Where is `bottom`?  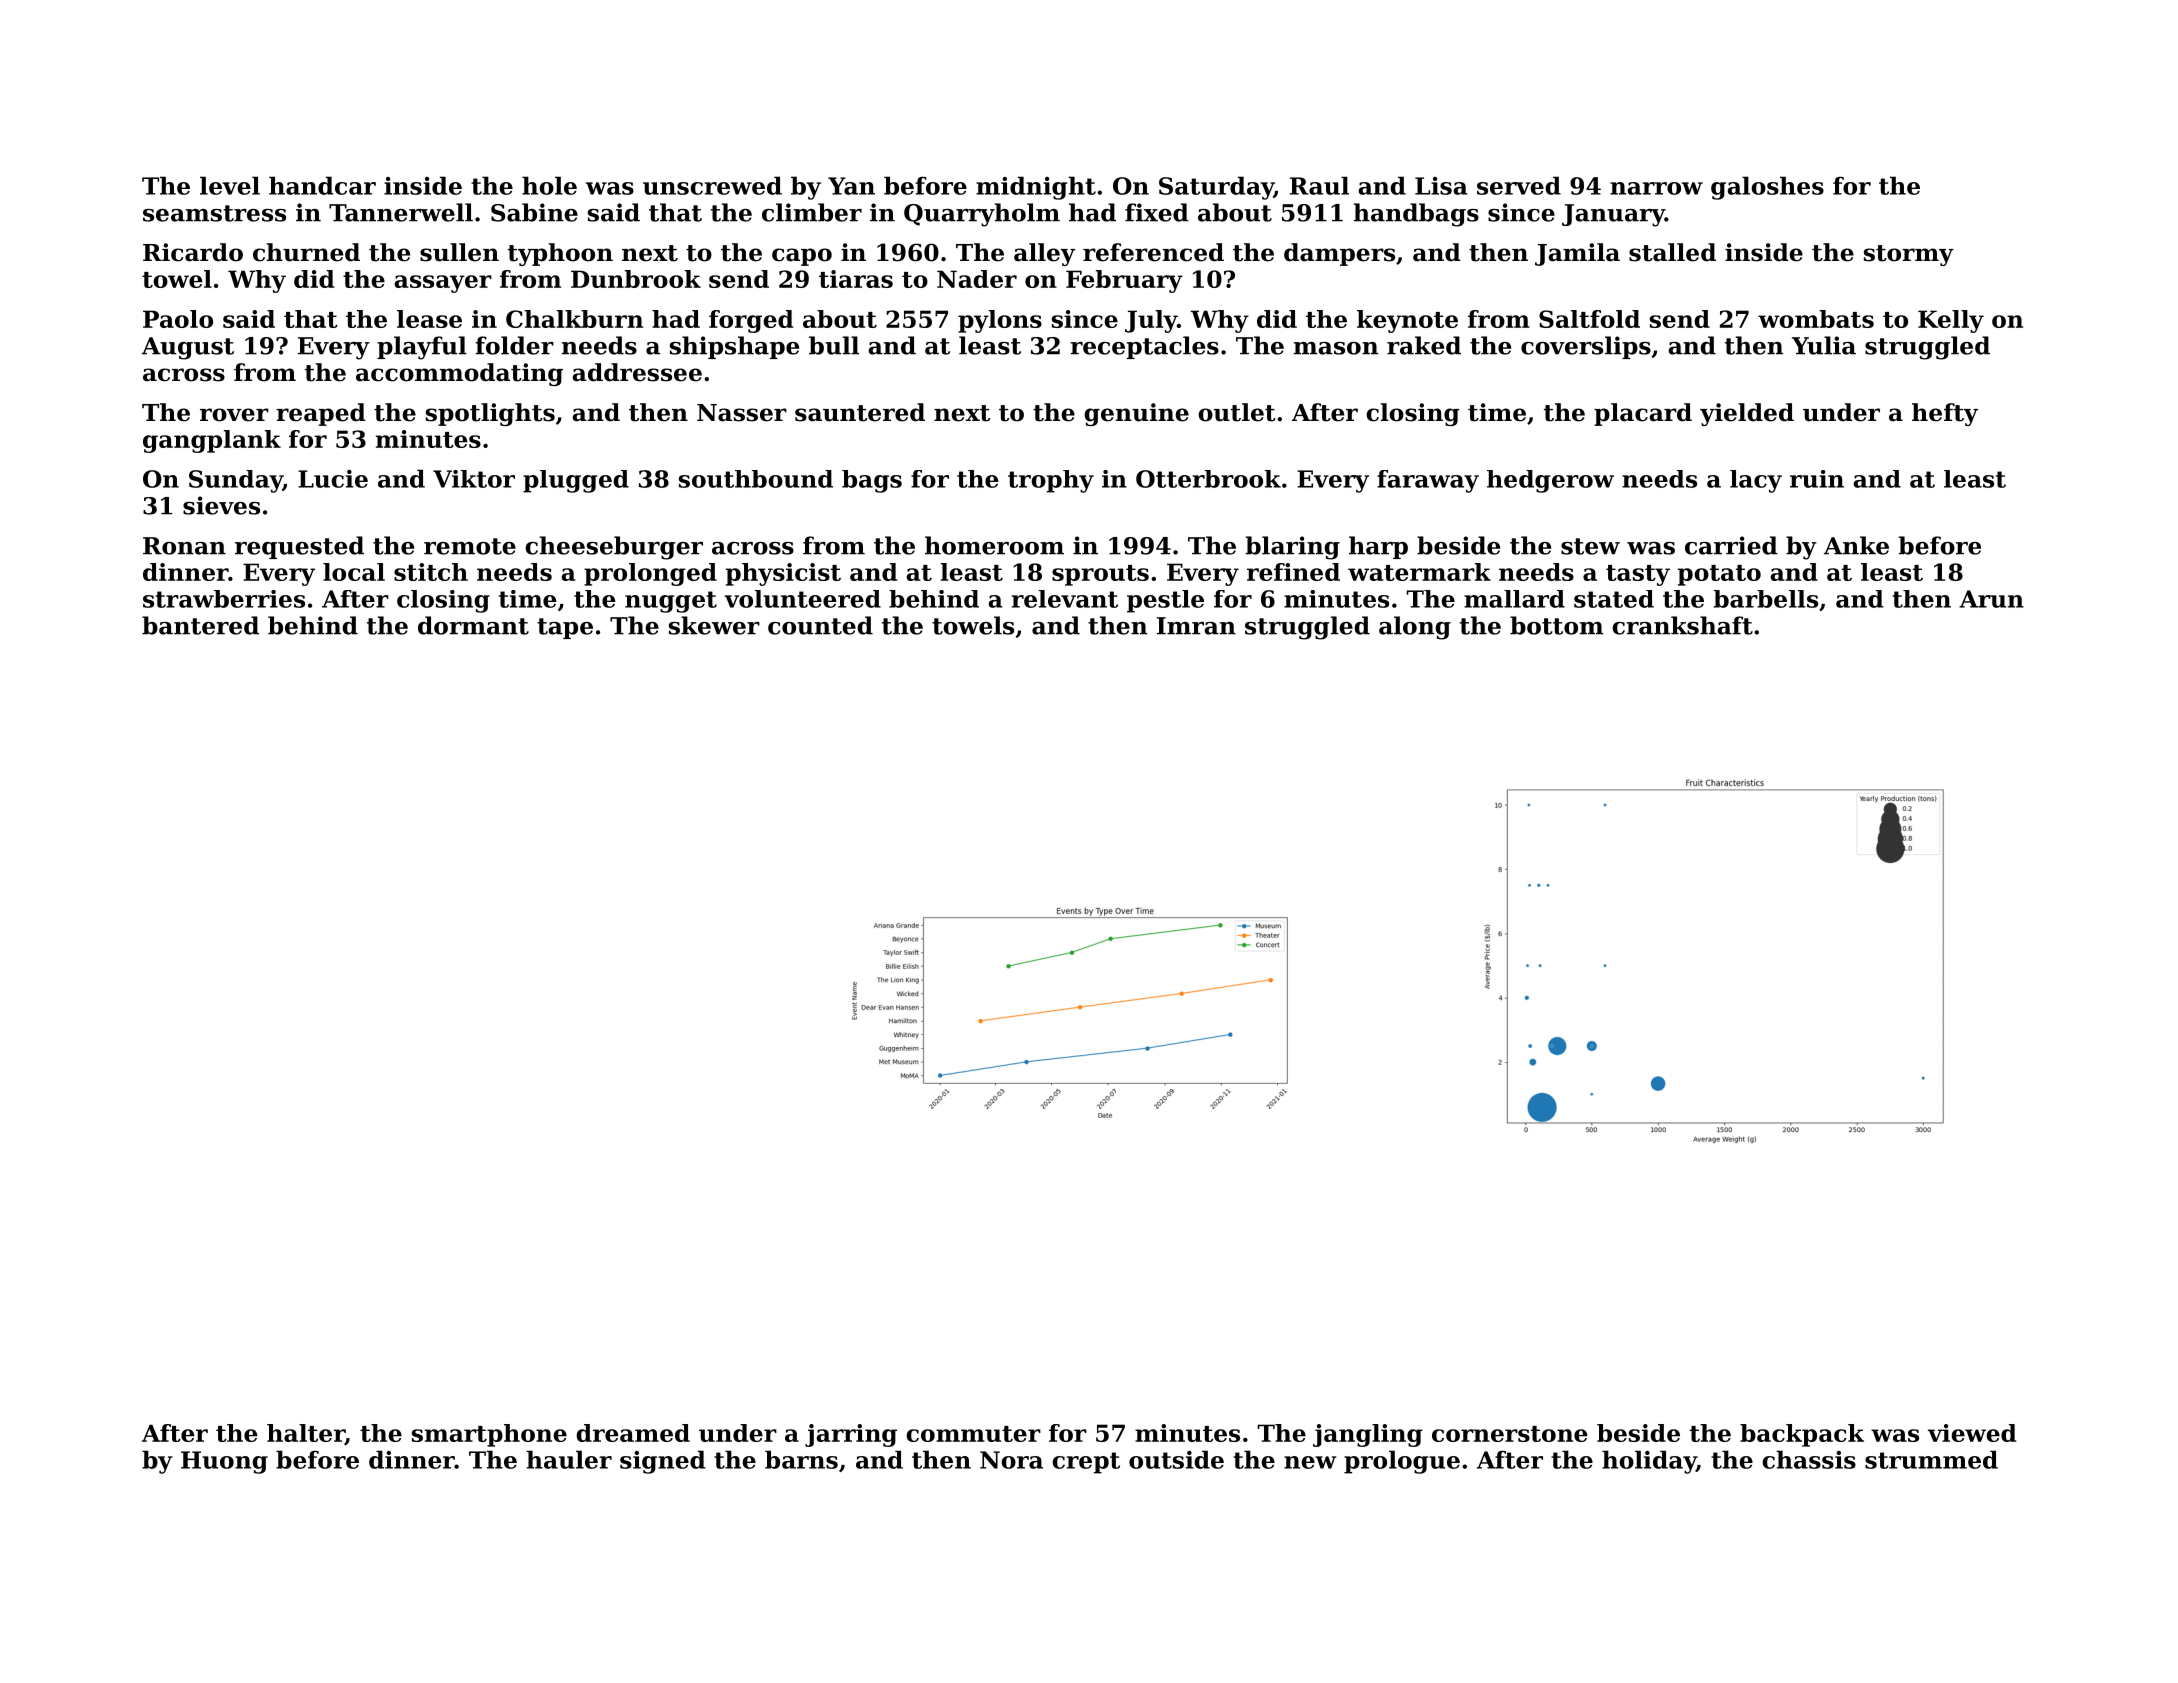 bottom is located at coordinates (1556, 625).
